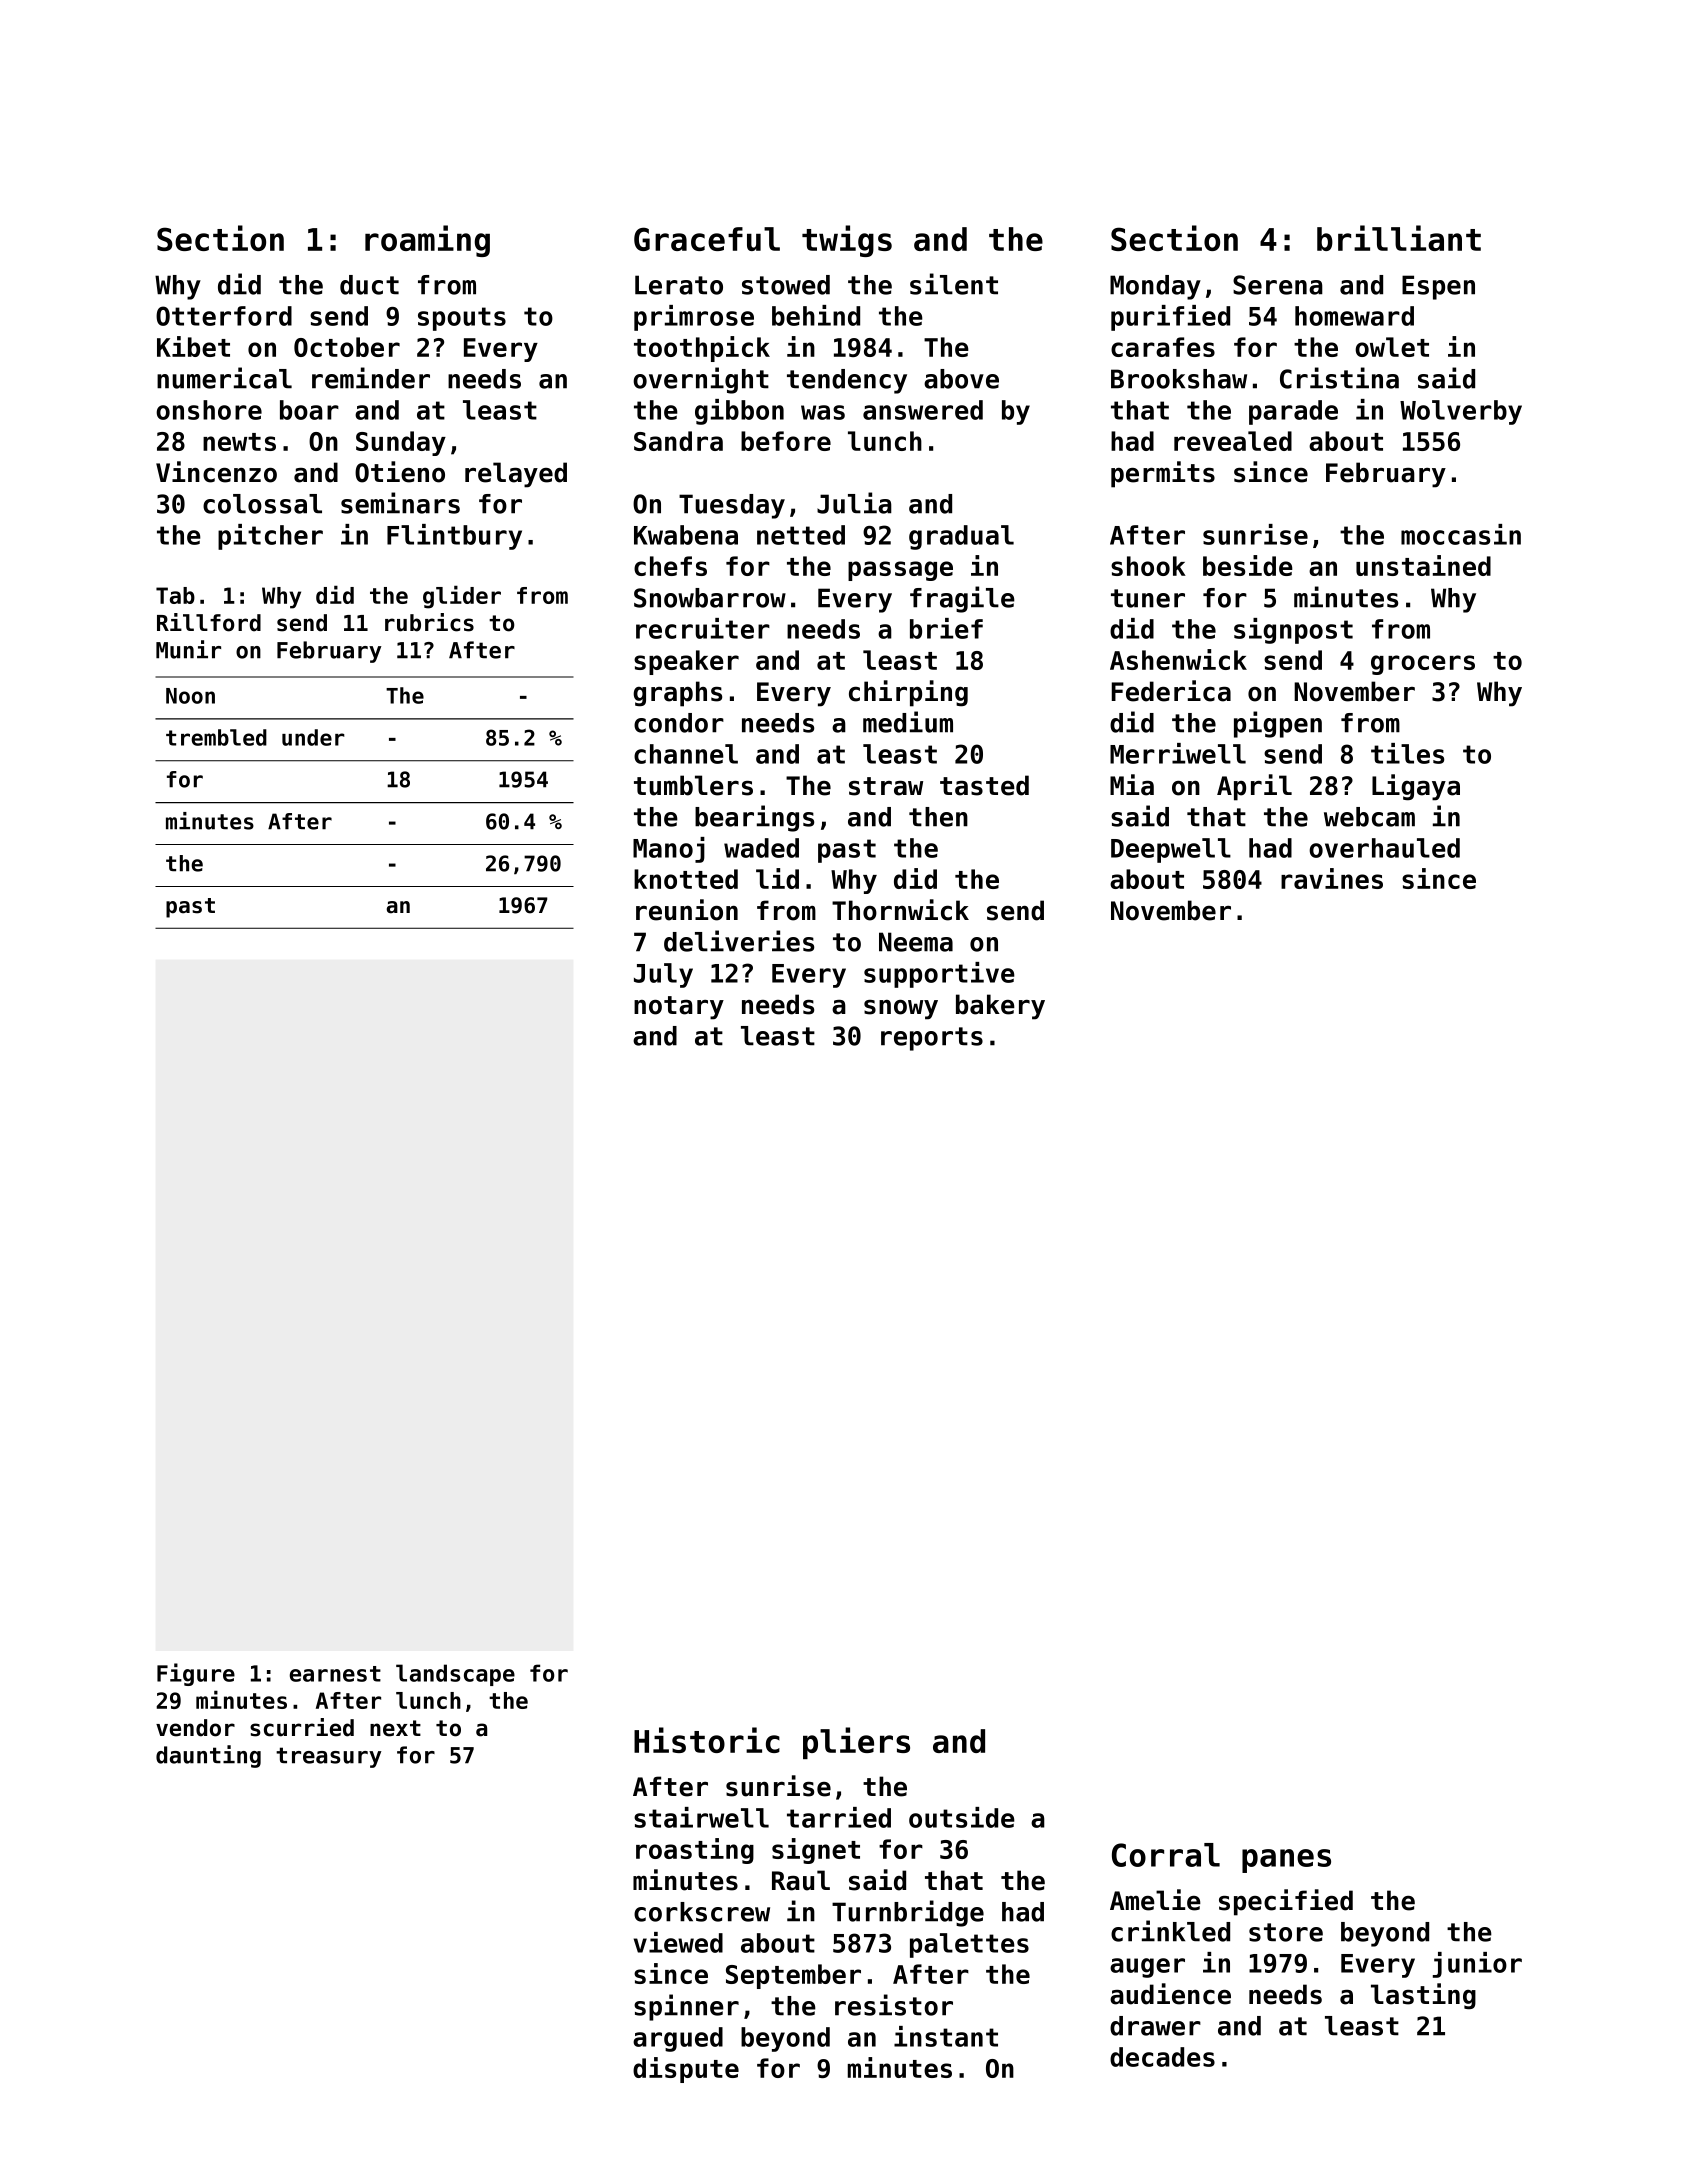 This screenshot has width=1683, height=2178. Describe the element at coordinates (961, 537) in the screenshot. I see `gradual` at that location.
